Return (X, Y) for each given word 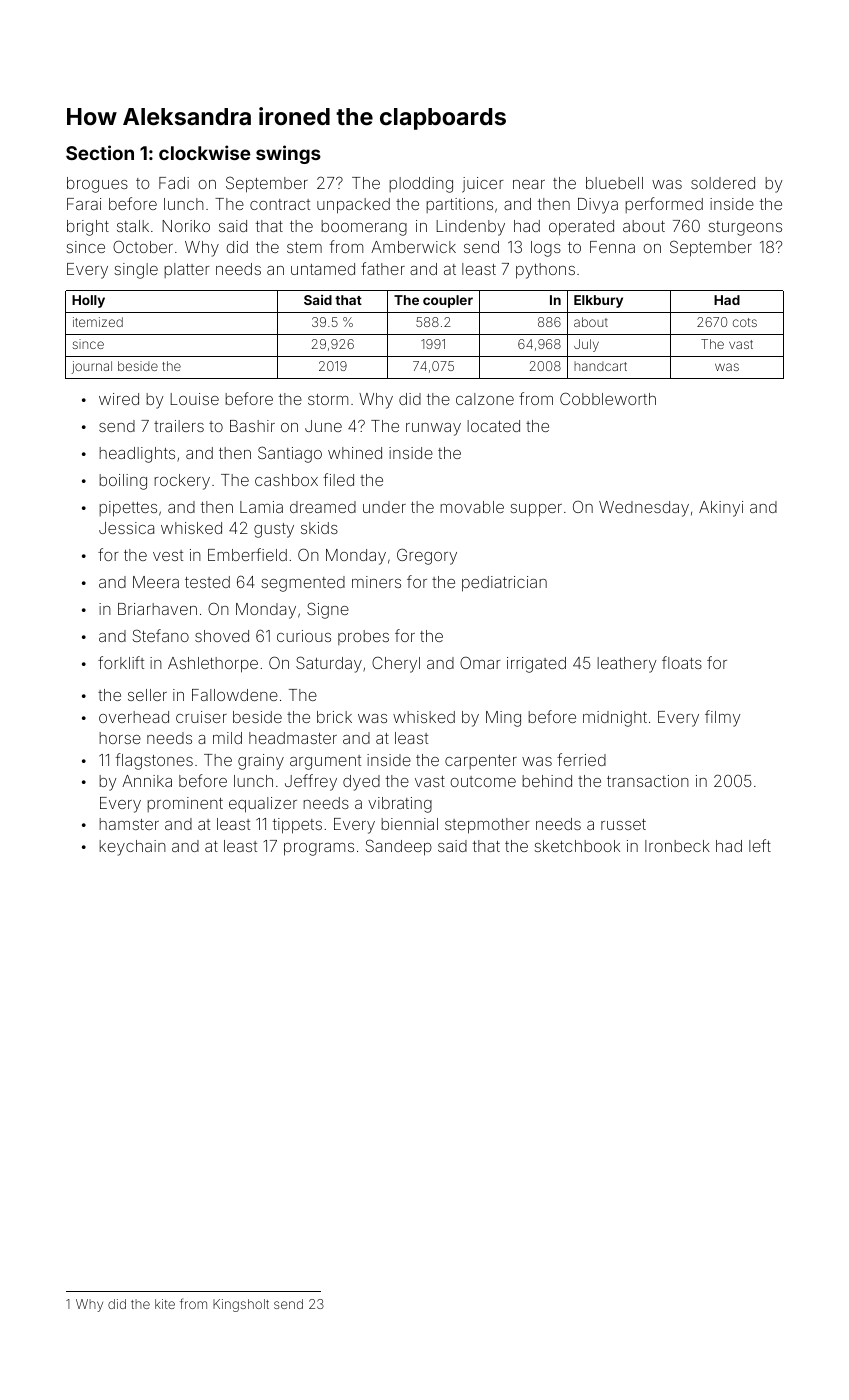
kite (165, 1304)
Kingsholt (241, 1305)
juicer (483, 185)
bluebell (614, 183)
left (760, 845)
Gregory (427, 556)
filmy (722, 718)
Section (100, 152)
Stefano (161, 635)
